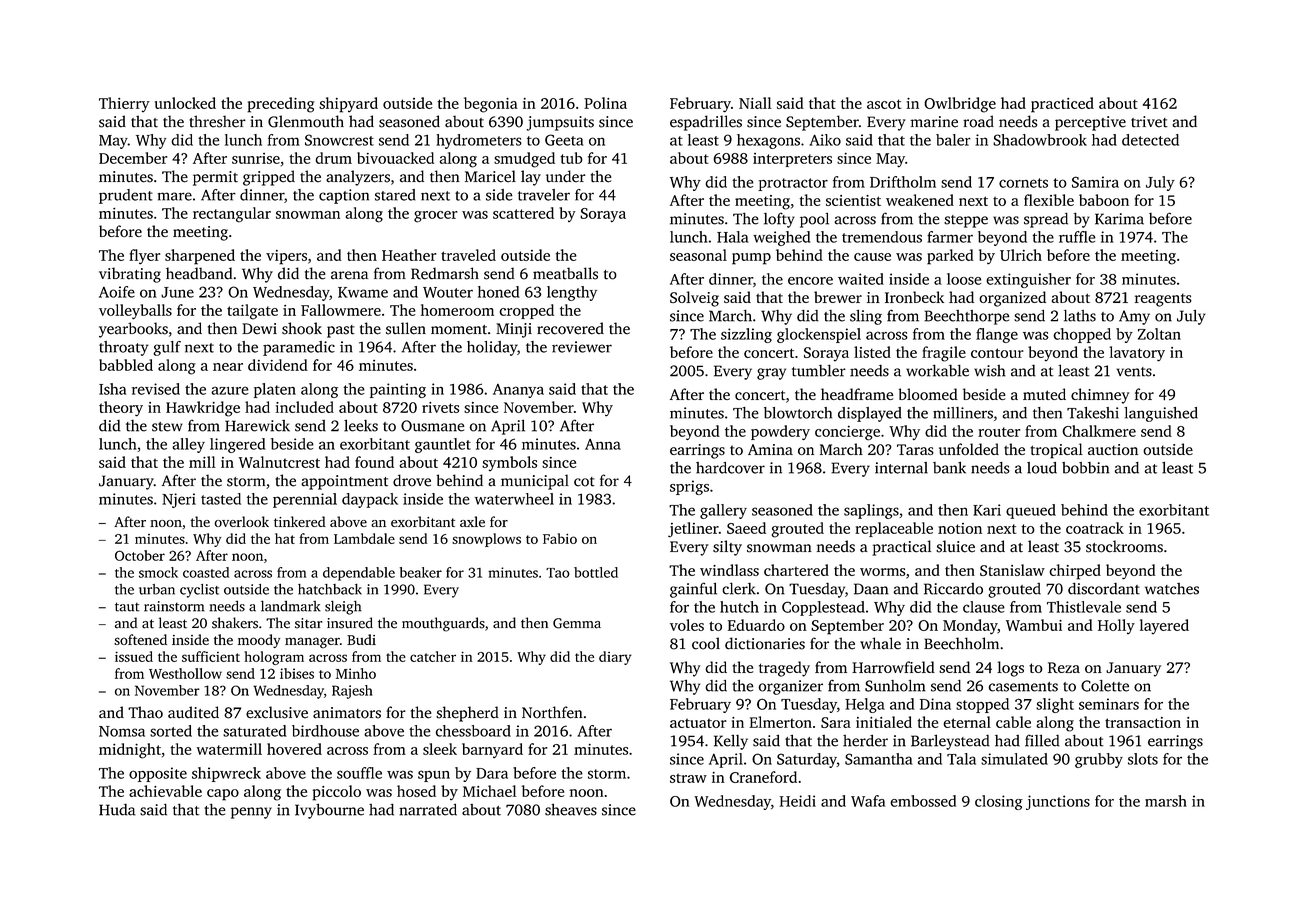 Image resolution: width=1308 pixels, height=924 pixels. I want to click on Daan, so click(871, 589).
